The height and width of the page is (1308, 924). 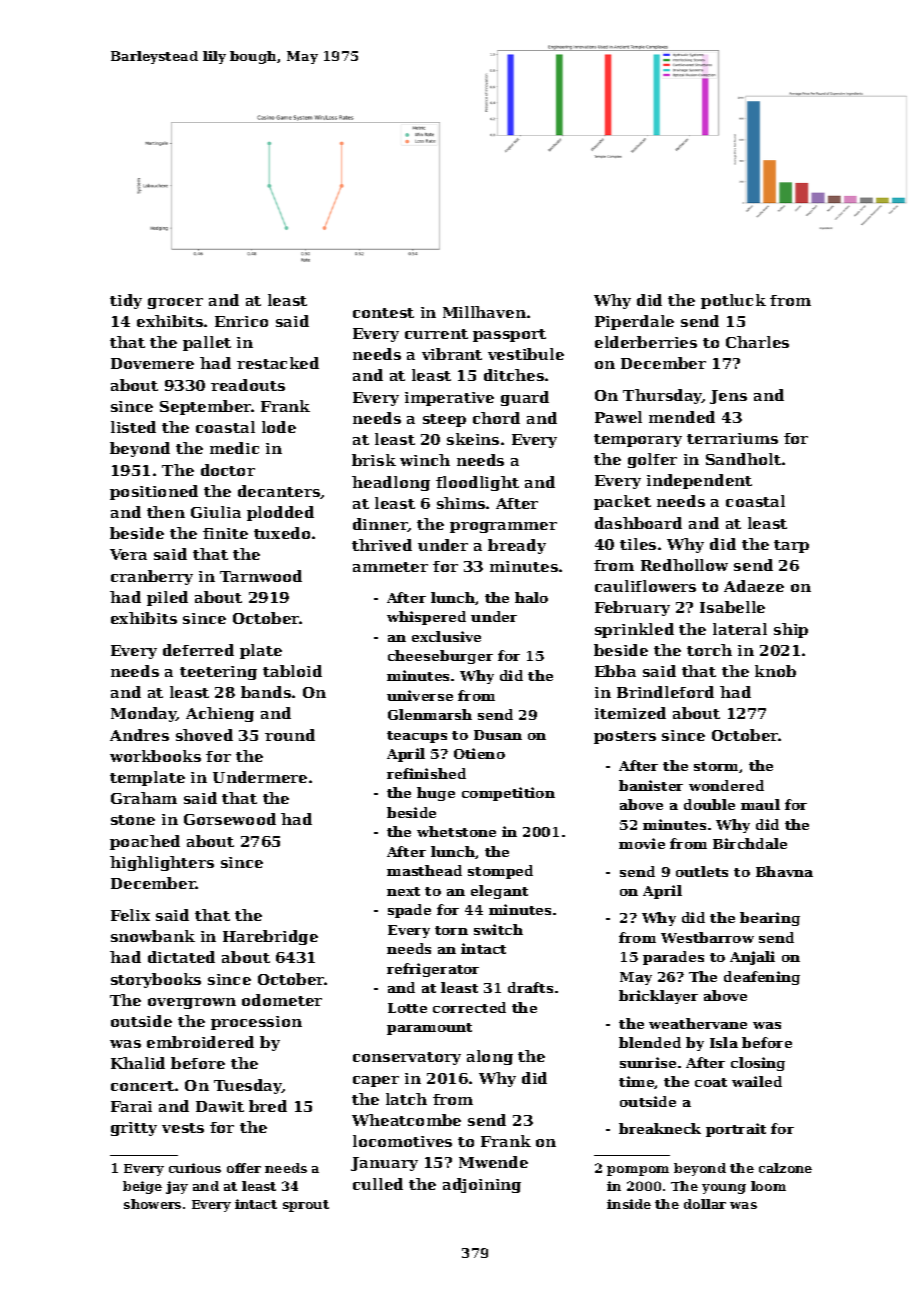 I want to click on Harebridge, so click(x=270, y=937).
